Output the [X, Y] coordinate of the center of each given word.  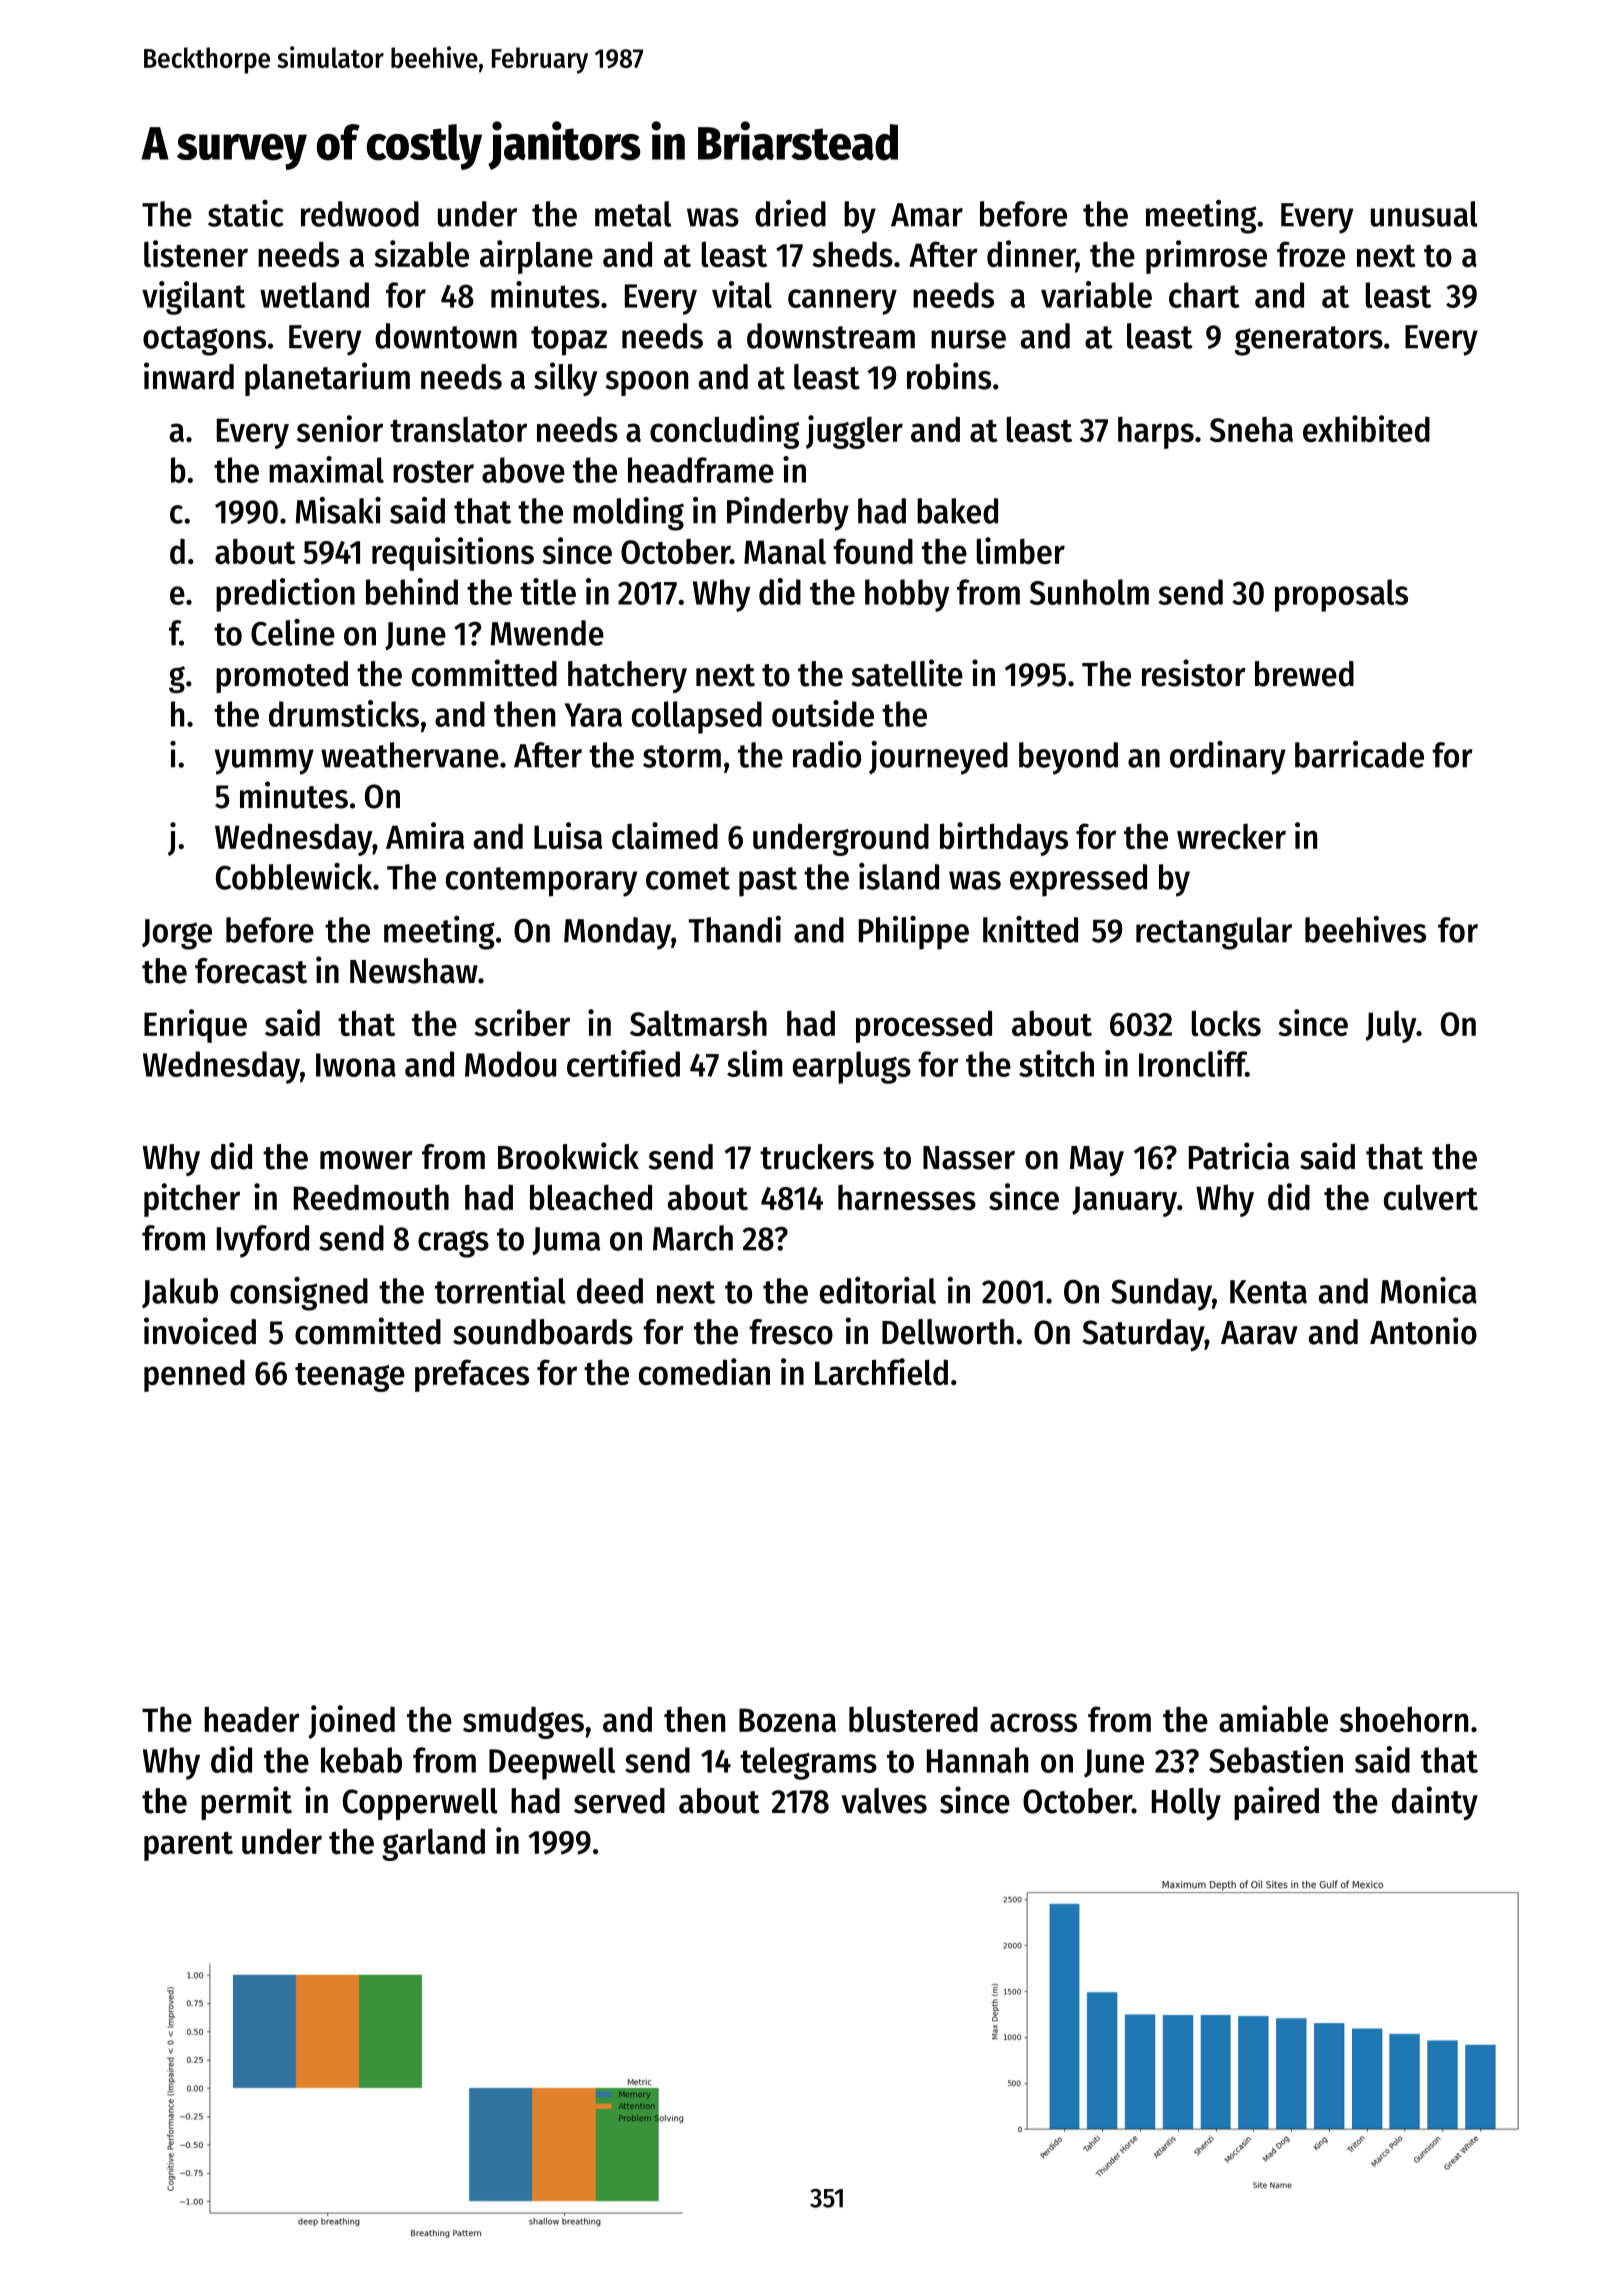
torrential [500, 1290]
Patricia [1239, 1156]
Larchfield [881, 1371]
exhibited [1366, 428]
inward [189, 376]
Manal [785, 551]
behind [412, 591]
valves [884, 1801]
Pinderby [788, 514]
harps [1156, 432]
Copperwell [420, 1804]
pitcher [192, 1200]
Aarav [1259, 1333]
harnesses [907, 1197]
